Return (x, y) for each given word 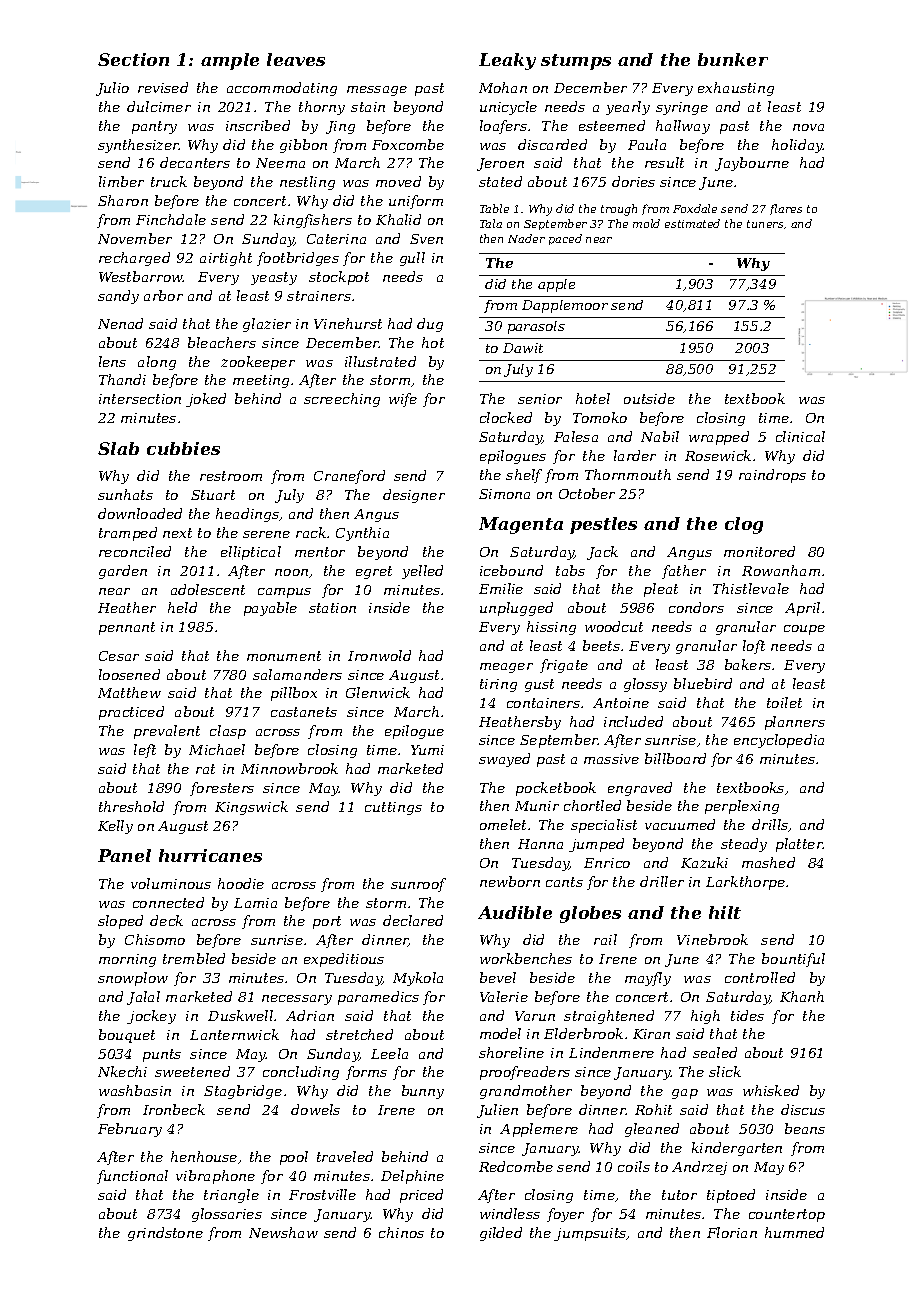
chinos (401, 1232)
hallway (683, 127)
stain (368, 107)
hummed (794, 1232)
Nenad (120, 323)
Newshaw (283, 1232)
